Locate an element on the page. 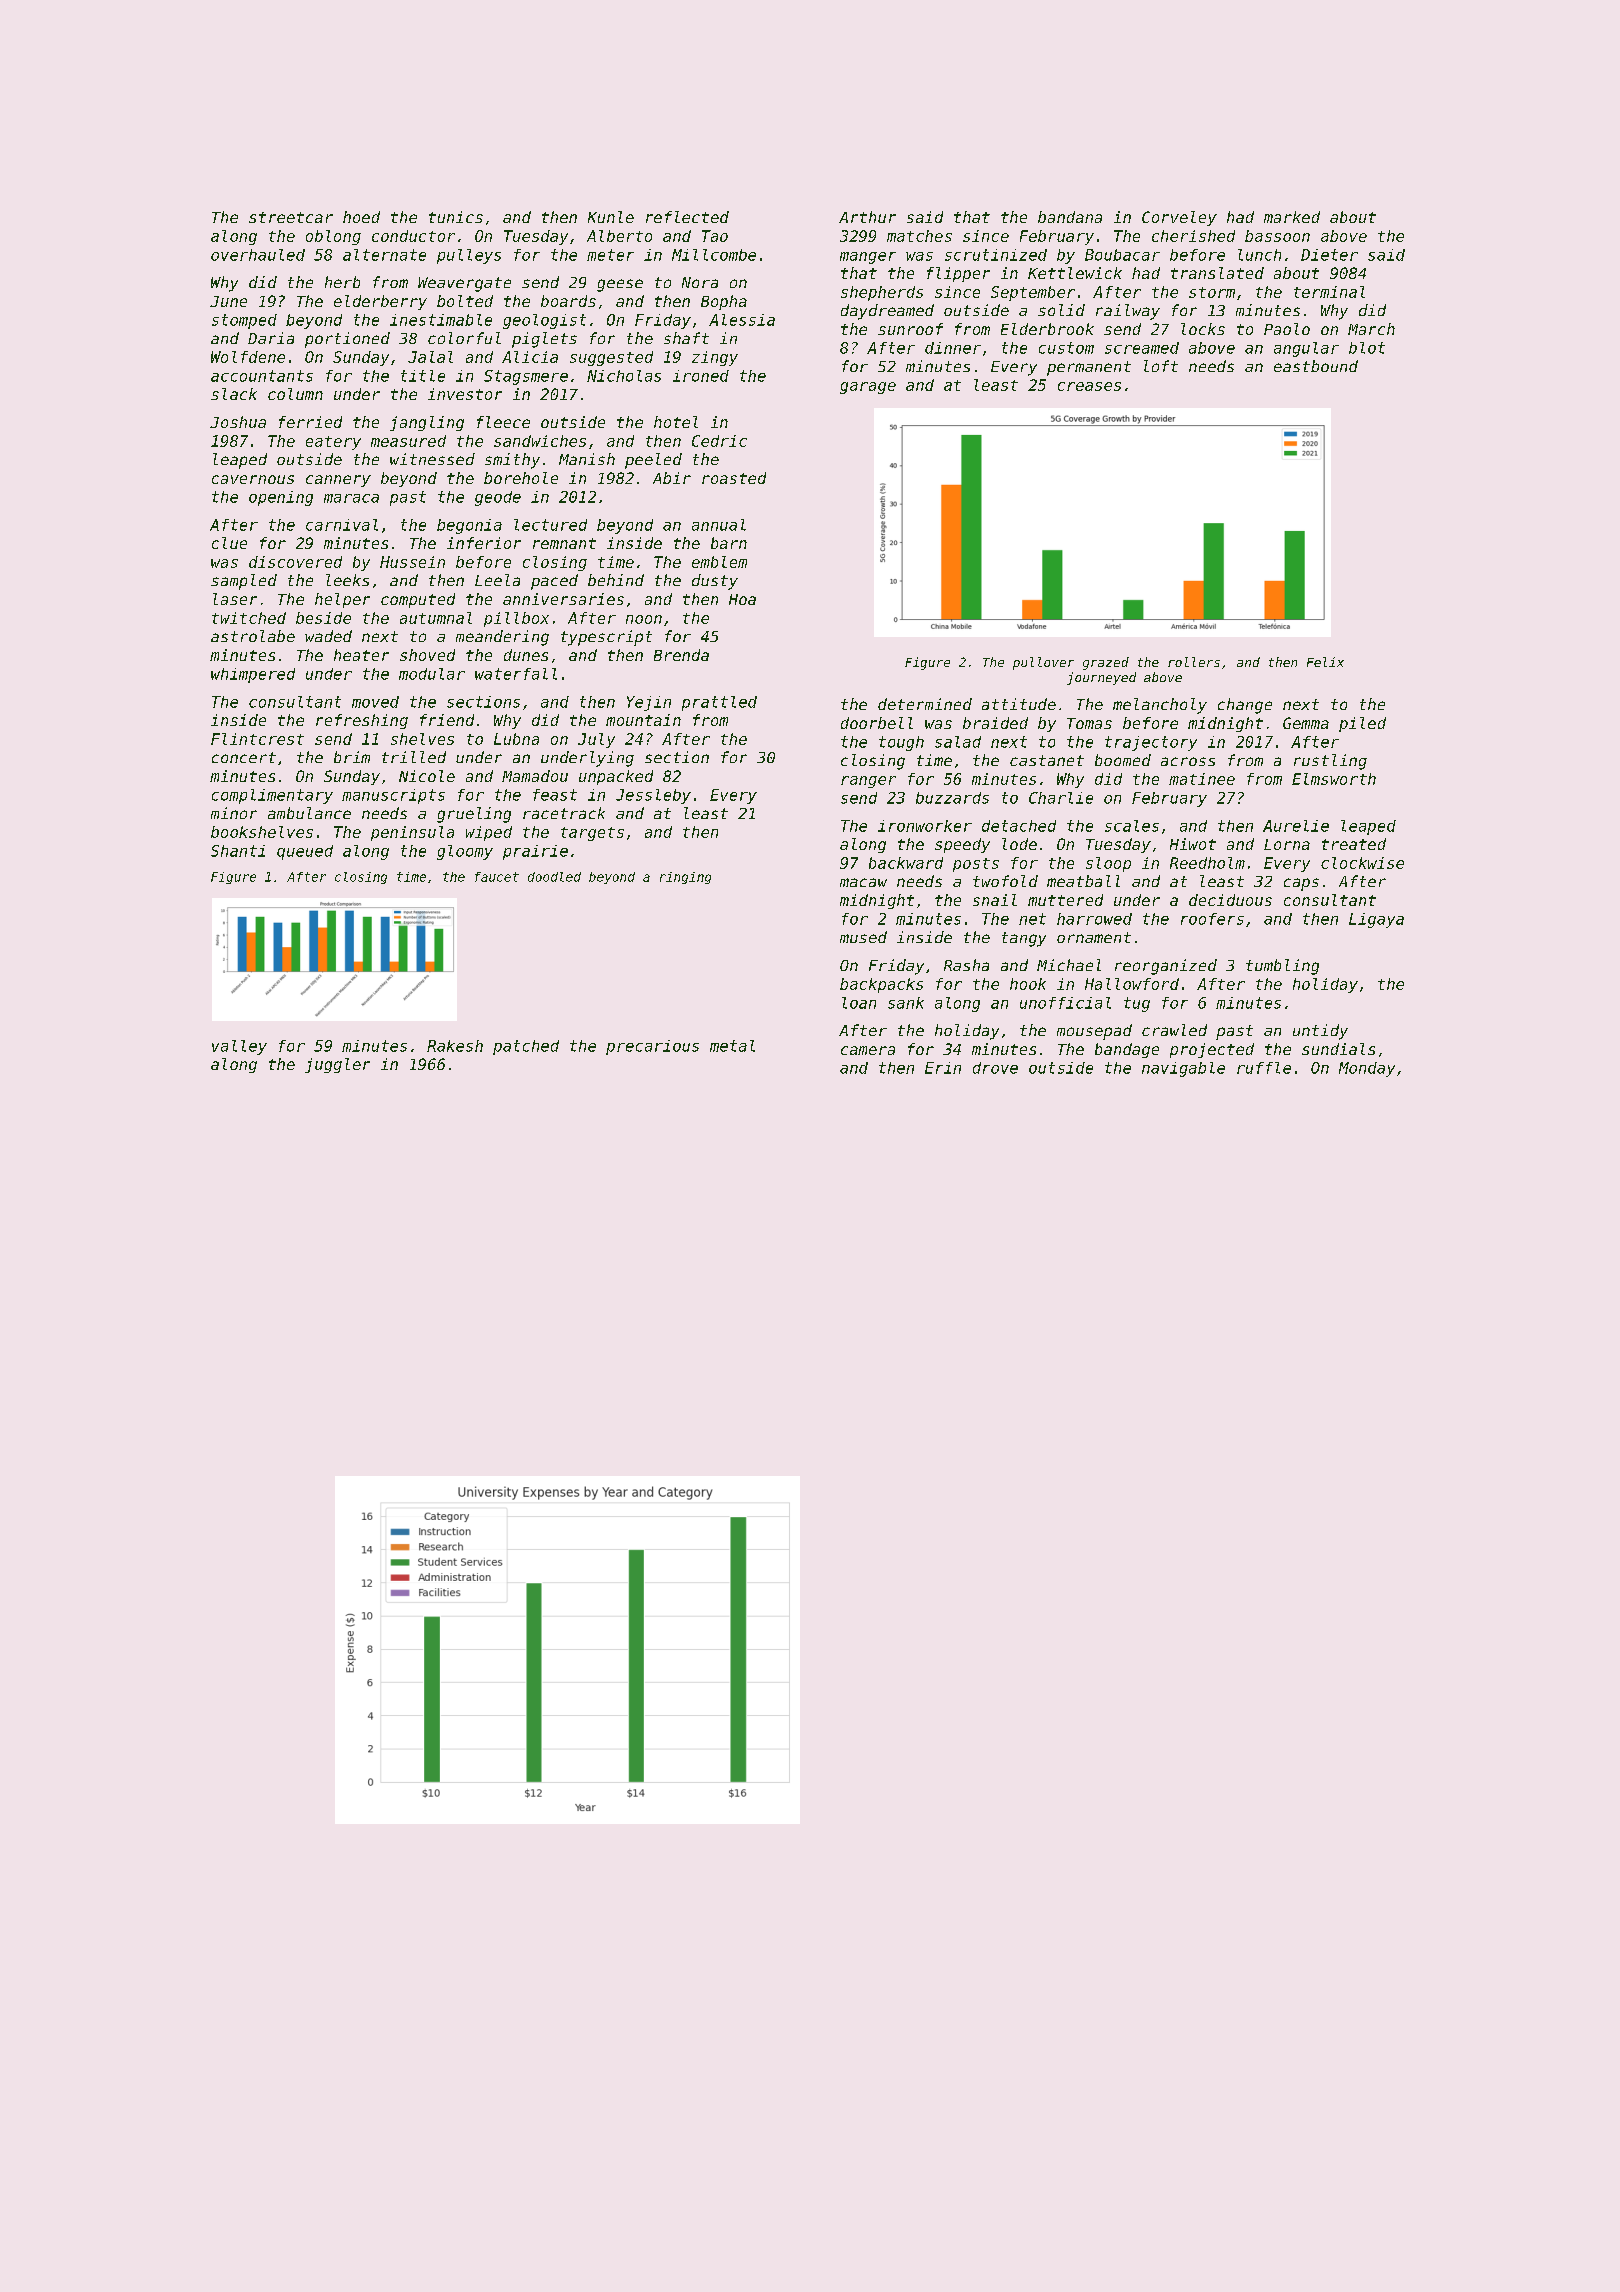 This image has width=1620, height=2292. bolted is located at coordinates (465, 301).
